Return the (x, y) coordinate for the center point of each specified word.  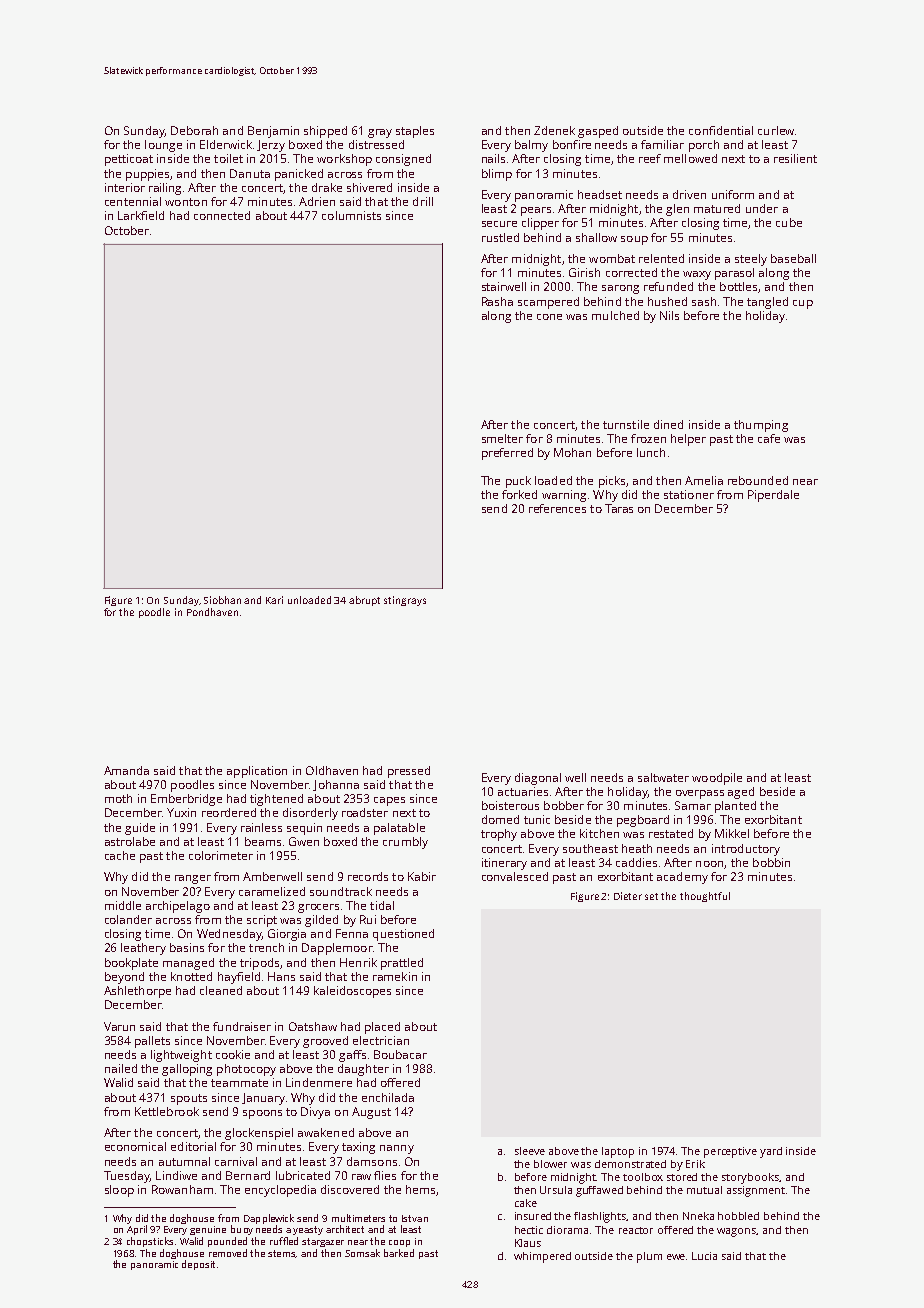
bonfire (572, 144)
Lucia (704, 1256)
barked (399, 1253)
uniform (733, 194)
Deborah (194, 130)
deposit (198, 1265)
